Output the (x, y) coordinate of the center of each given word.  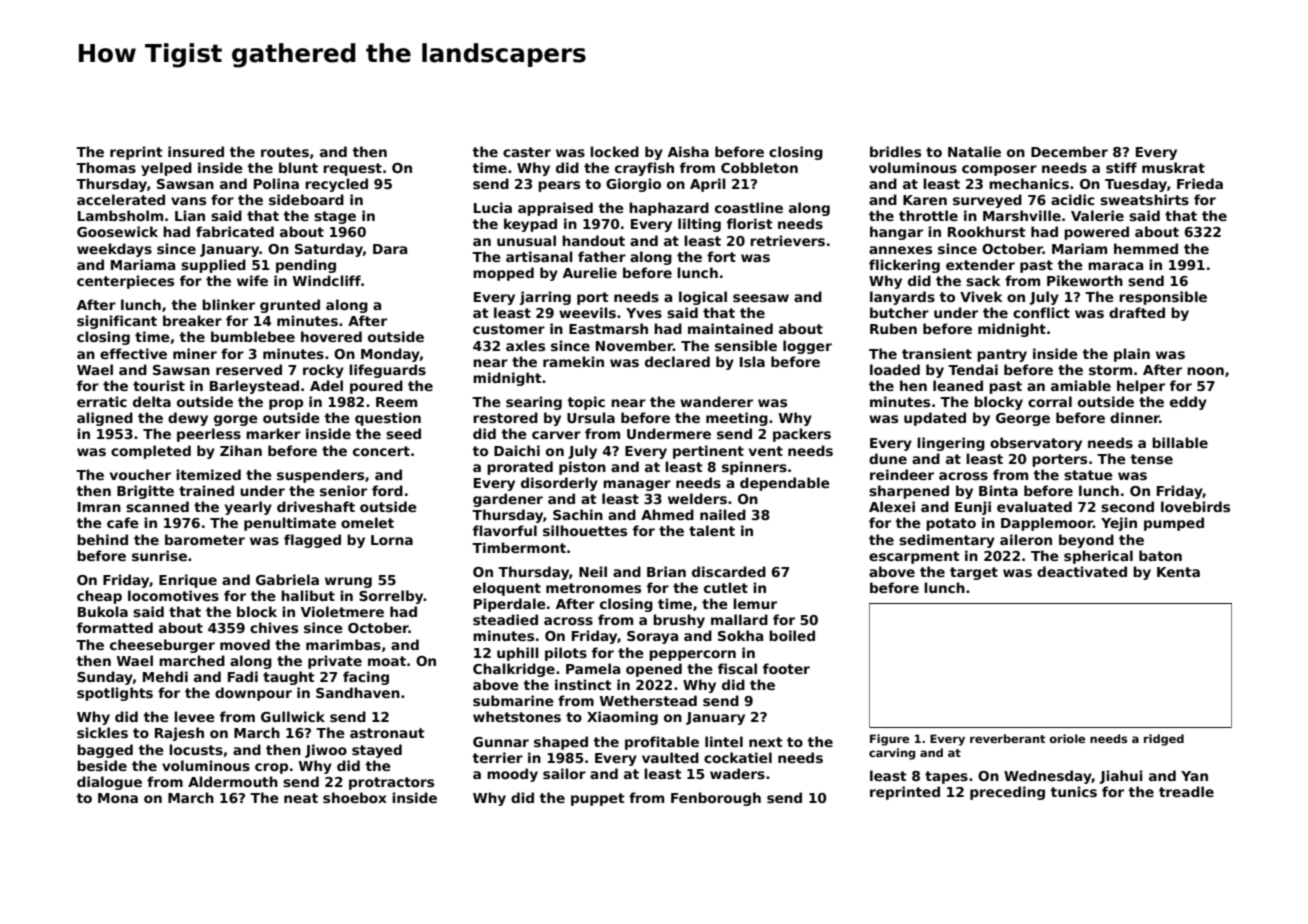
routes (285, 152)
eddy (1188, 403)
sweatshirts (1144, 199)
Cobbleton (759, 167)
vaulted (670, 757)
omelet (367, 522)
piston (582, 468)
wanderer (716, 401)
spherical (1098, 557)
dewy (188, 419)
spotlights (115, 694)
